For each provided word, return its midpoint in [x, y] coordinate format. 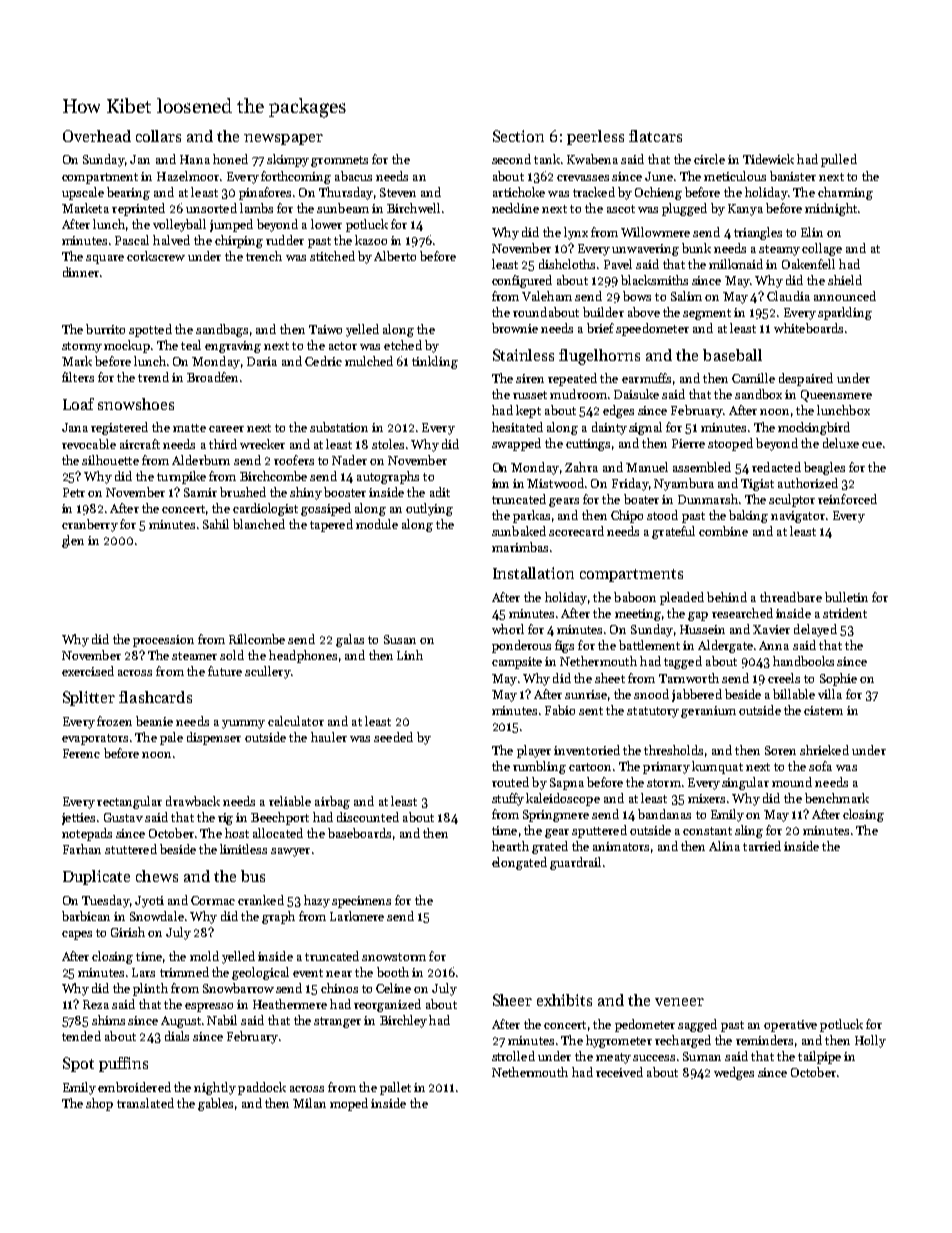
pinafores [265, 193]
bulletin [846, 597]
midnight [831, 209]
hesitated [517, 427]
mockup [127, 346]
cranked [261, 900]
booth [393, 972]
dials [177, 1036]
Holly [870, 1041]
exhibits [564, 1000]
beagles [824, 468]
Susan [400, 639]
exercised [88, 671]
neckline [515, 208]
